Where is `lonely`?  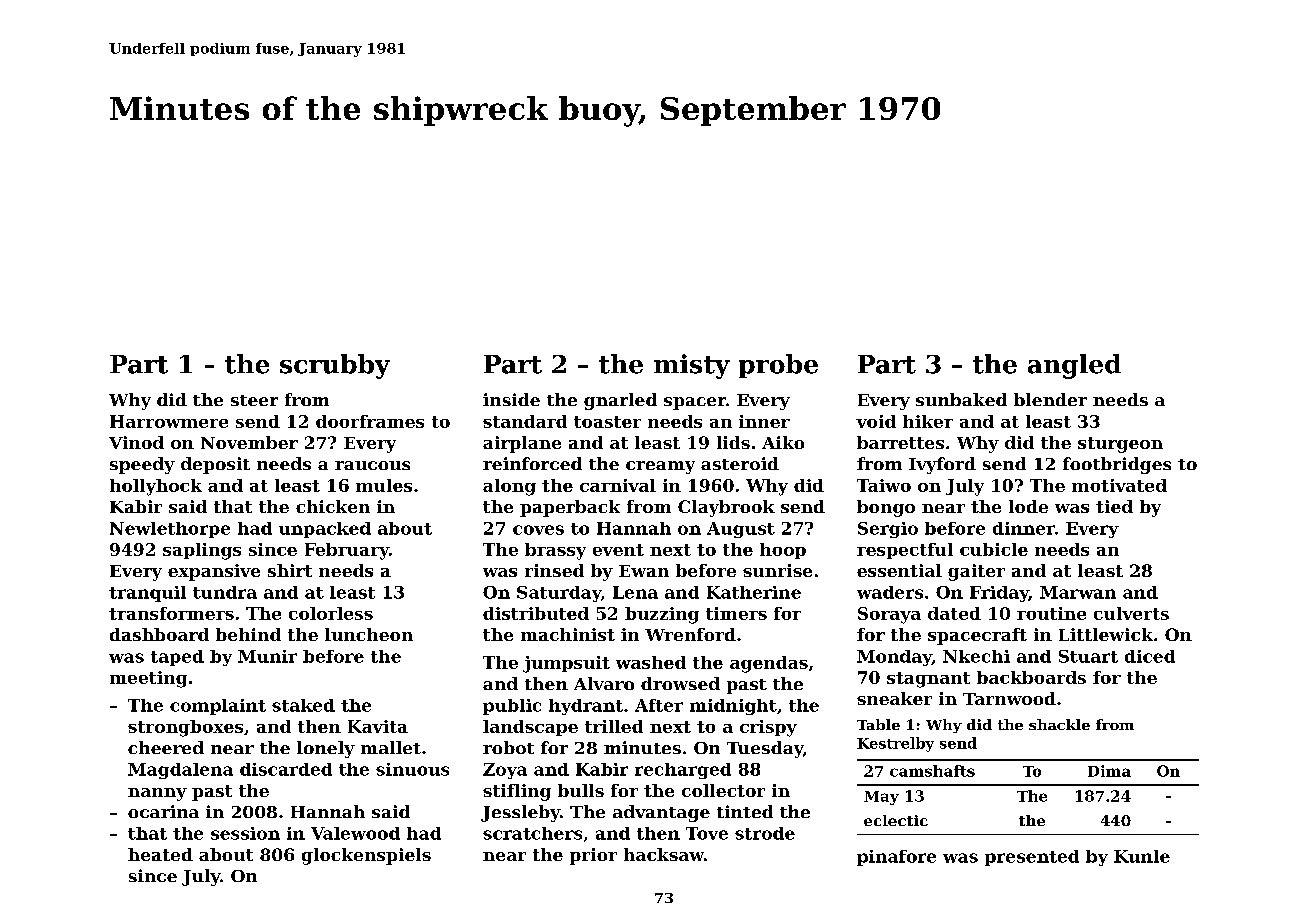
lonely is located at coordinates (326, 749).
